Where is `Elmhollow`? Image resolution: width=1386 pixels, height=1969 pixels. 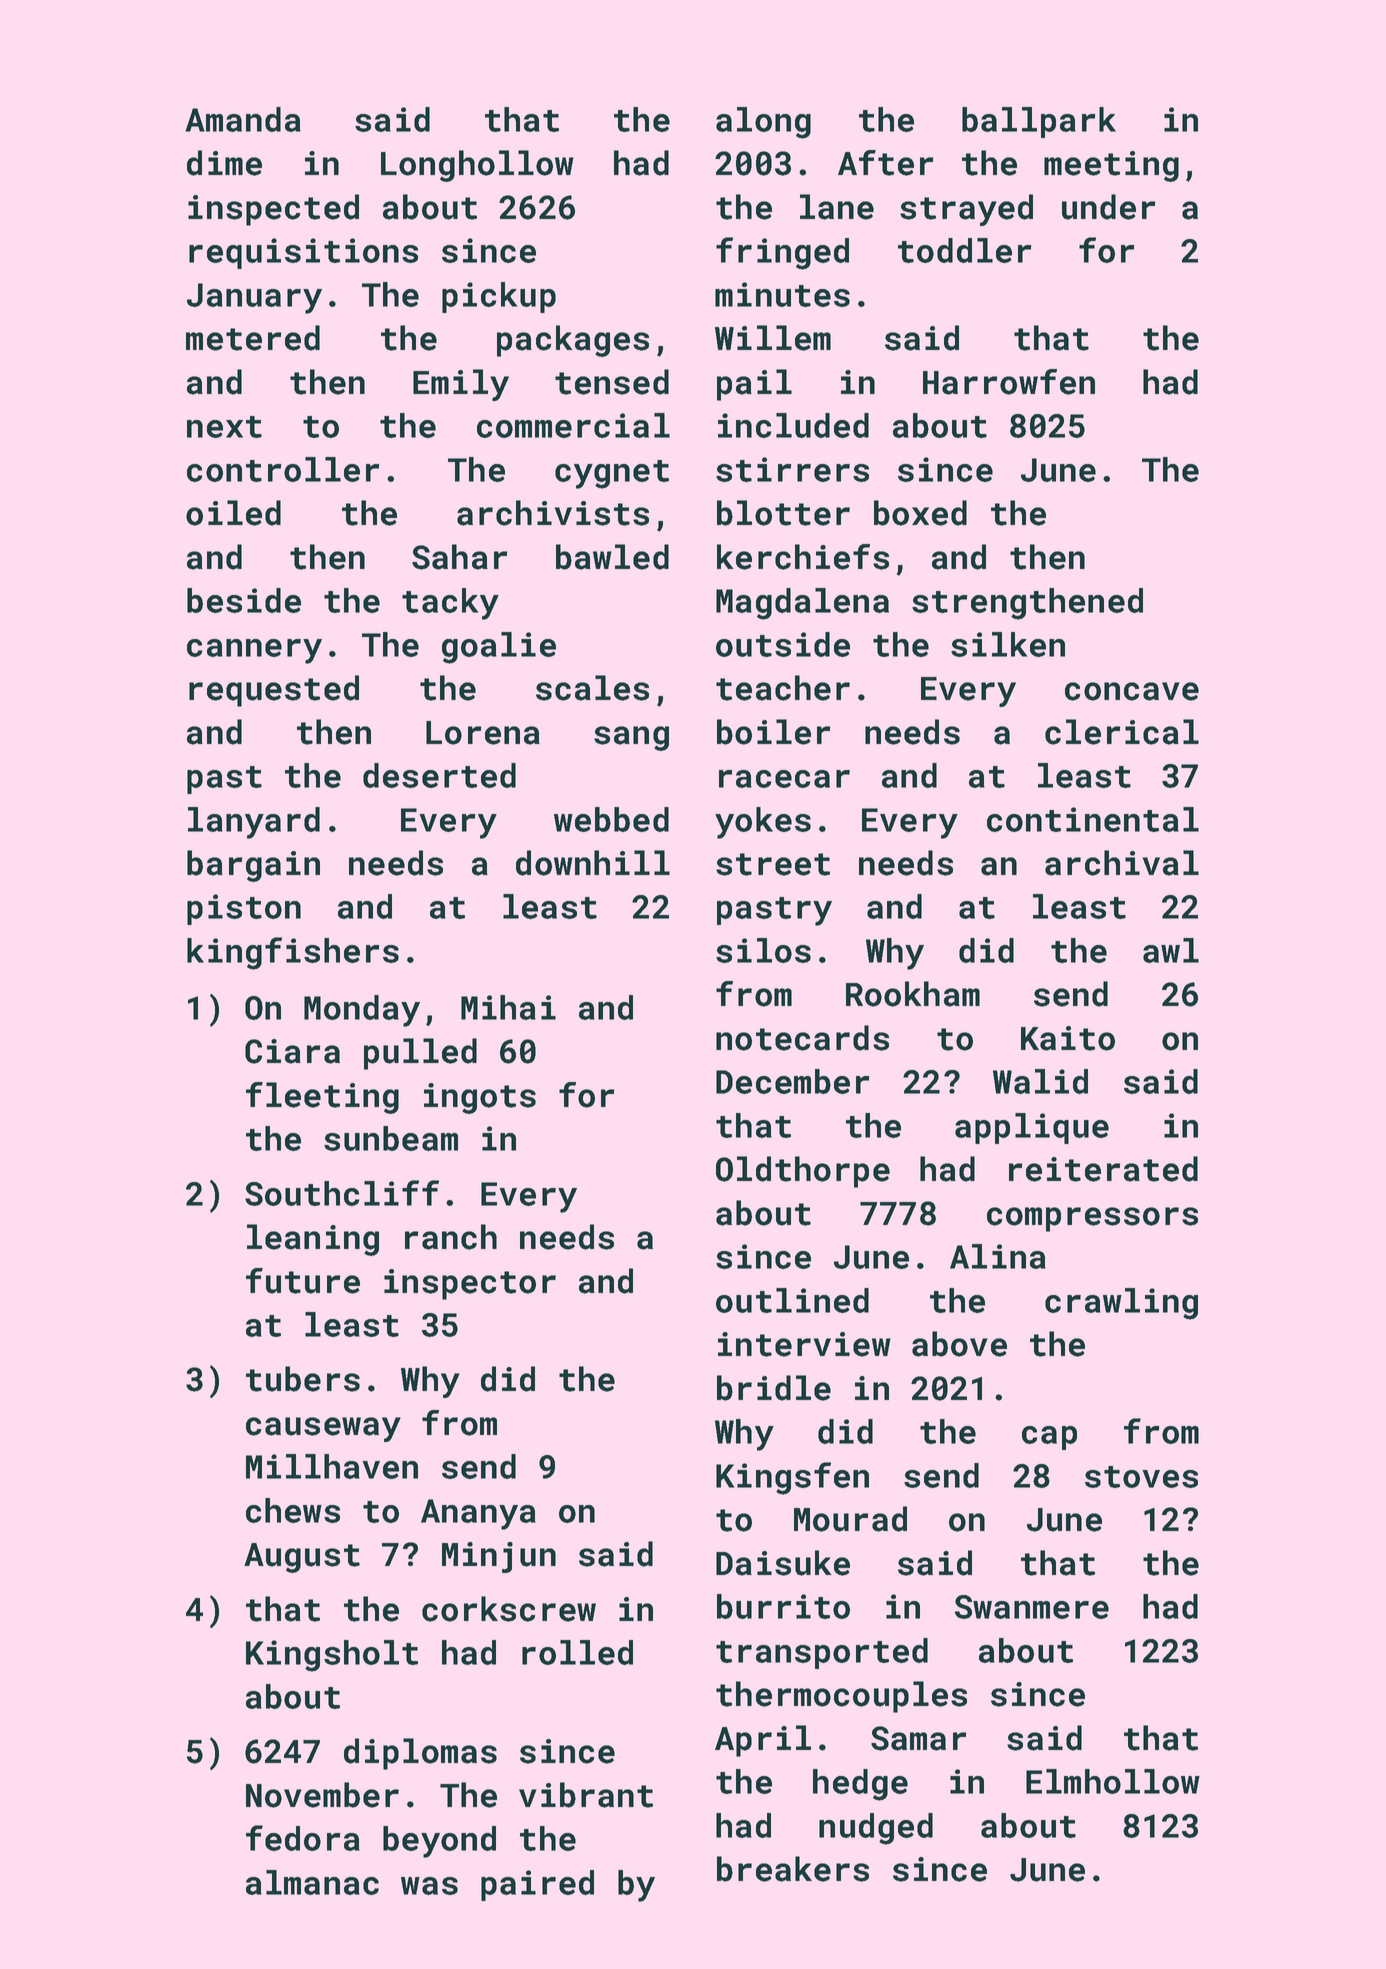 Elmhollow is located at coordinates (1113, 1781).
